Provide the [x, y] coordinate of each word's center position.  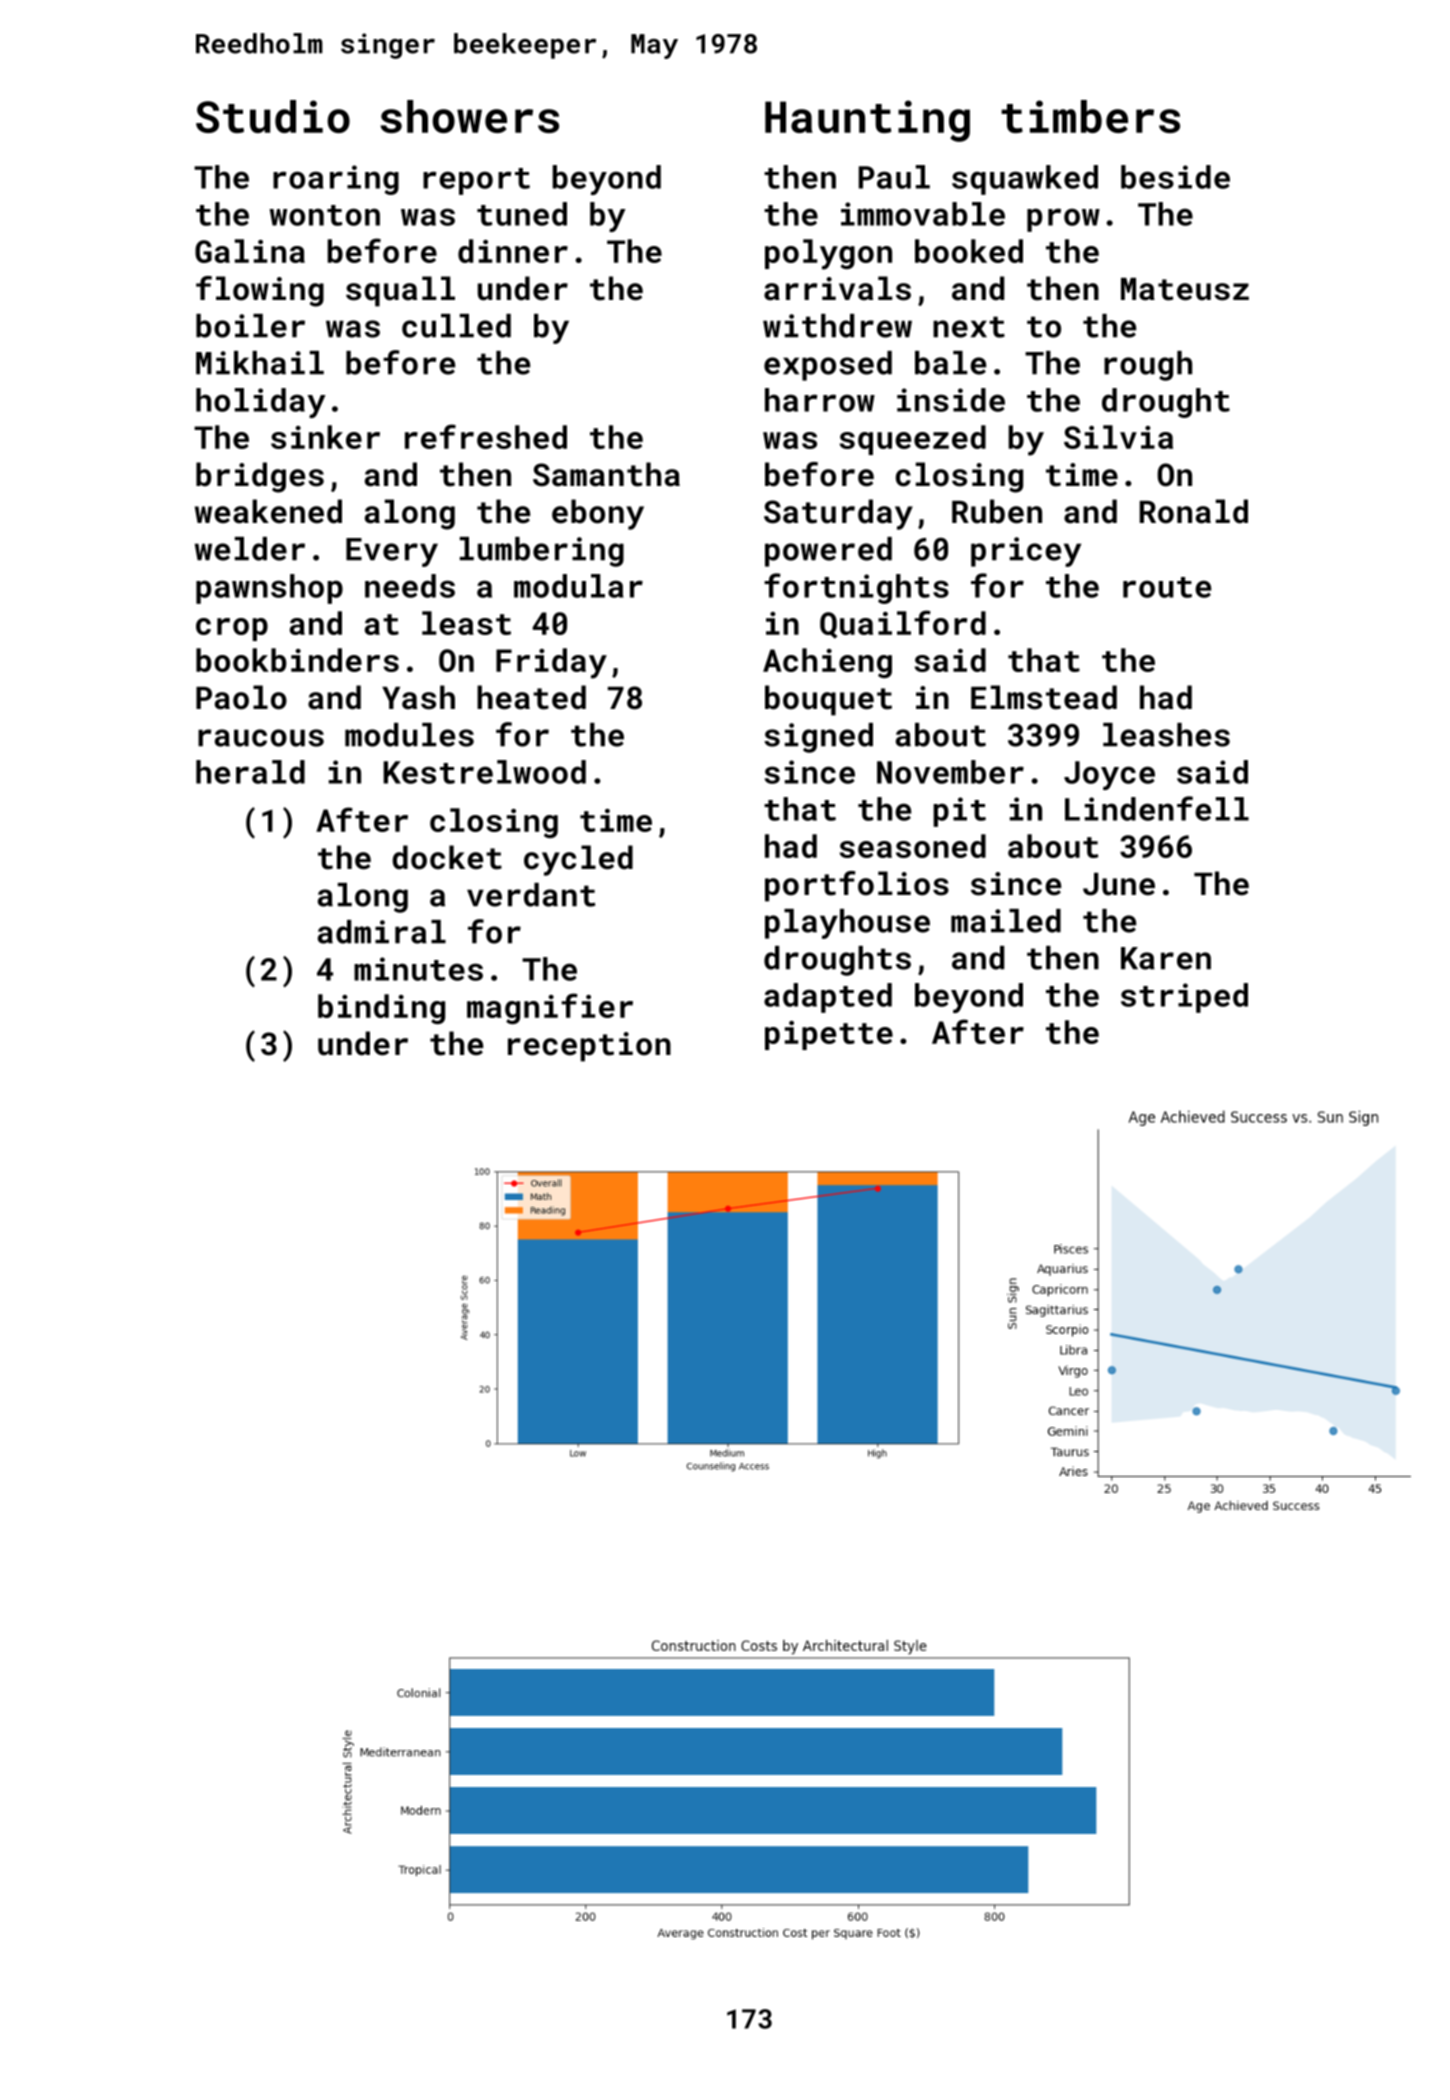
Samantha [606, 474]
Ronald [1194, 511]
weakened [268, 511]
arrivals [837, 288]
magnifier [550, 1008]
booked [969, 251]
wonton [324, 215]
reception [589, 1047]
